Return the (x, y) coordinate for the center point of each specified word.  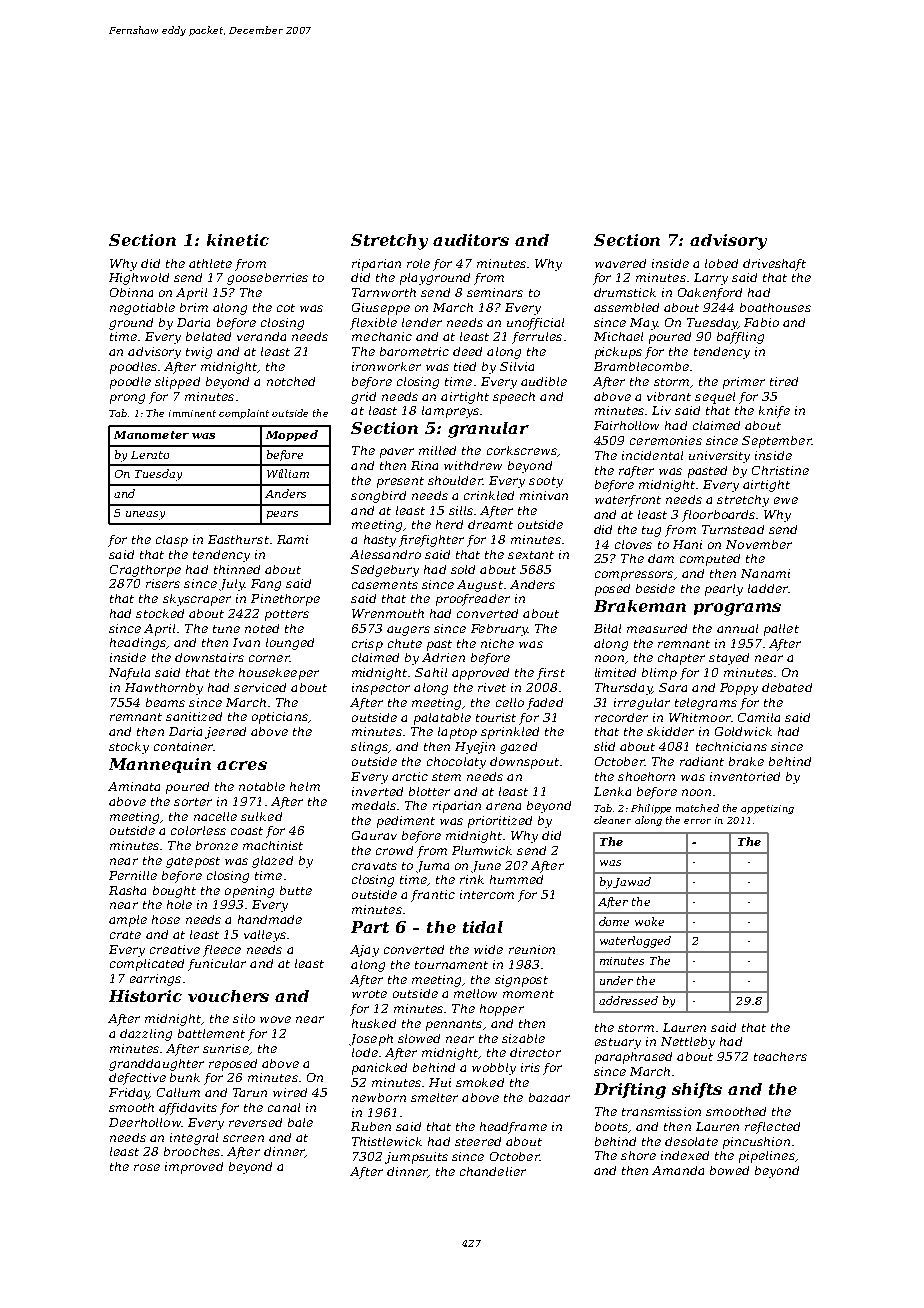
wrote (369, 994)
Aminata (134, 786)
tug (651, 531)
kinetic (238, 240)
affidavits (188, 1109)
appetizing (767, 809)
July (232, 585)
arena (503, 806)
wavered (620, 263)
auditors (471, 240)
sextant (531, 555)
